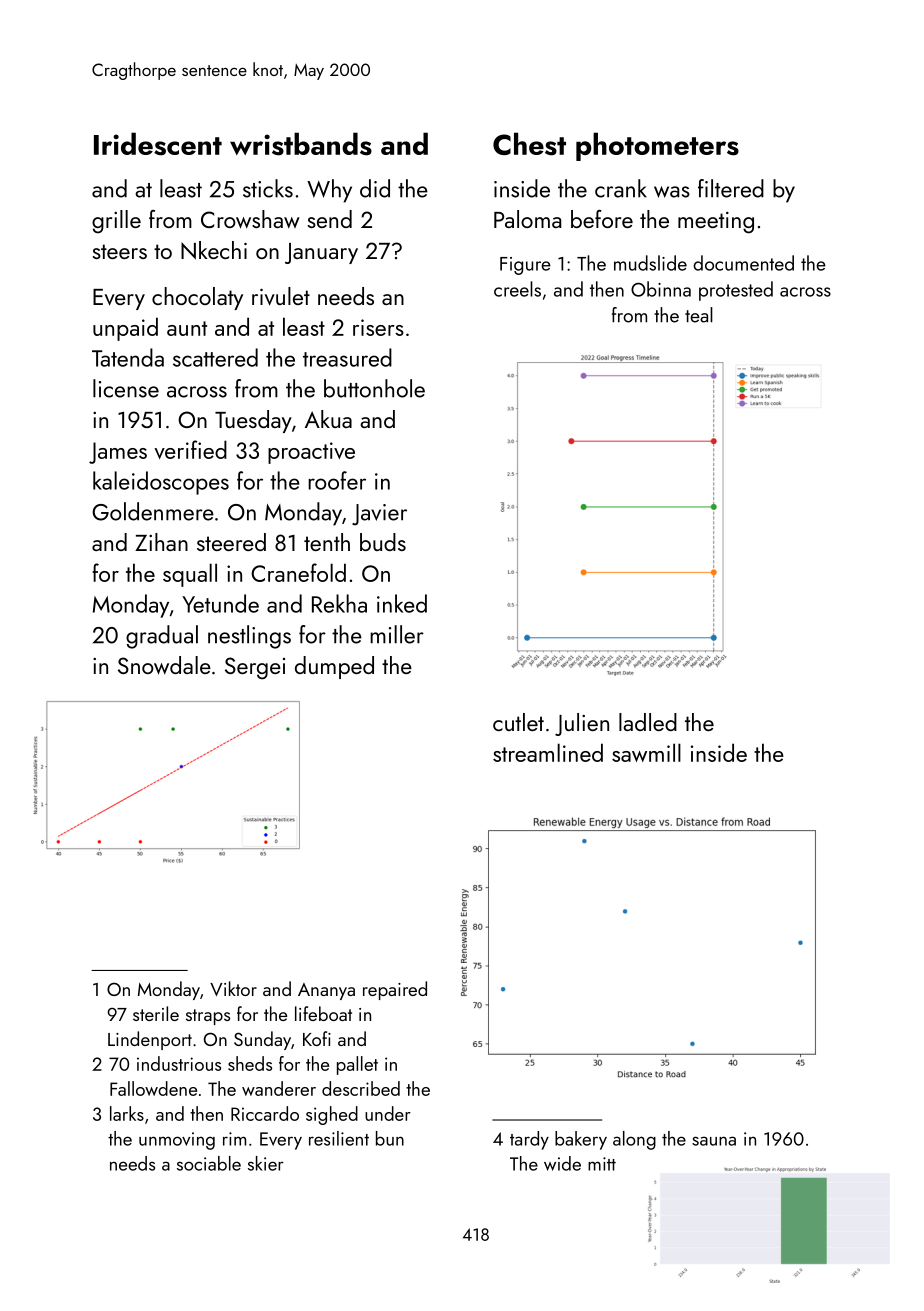 Image resolution: width=924 pixels, height=1311 pixels. What do you see at coordinates (648, 722) in the page?
I see `ladled` at bounding box center [648, 722].
